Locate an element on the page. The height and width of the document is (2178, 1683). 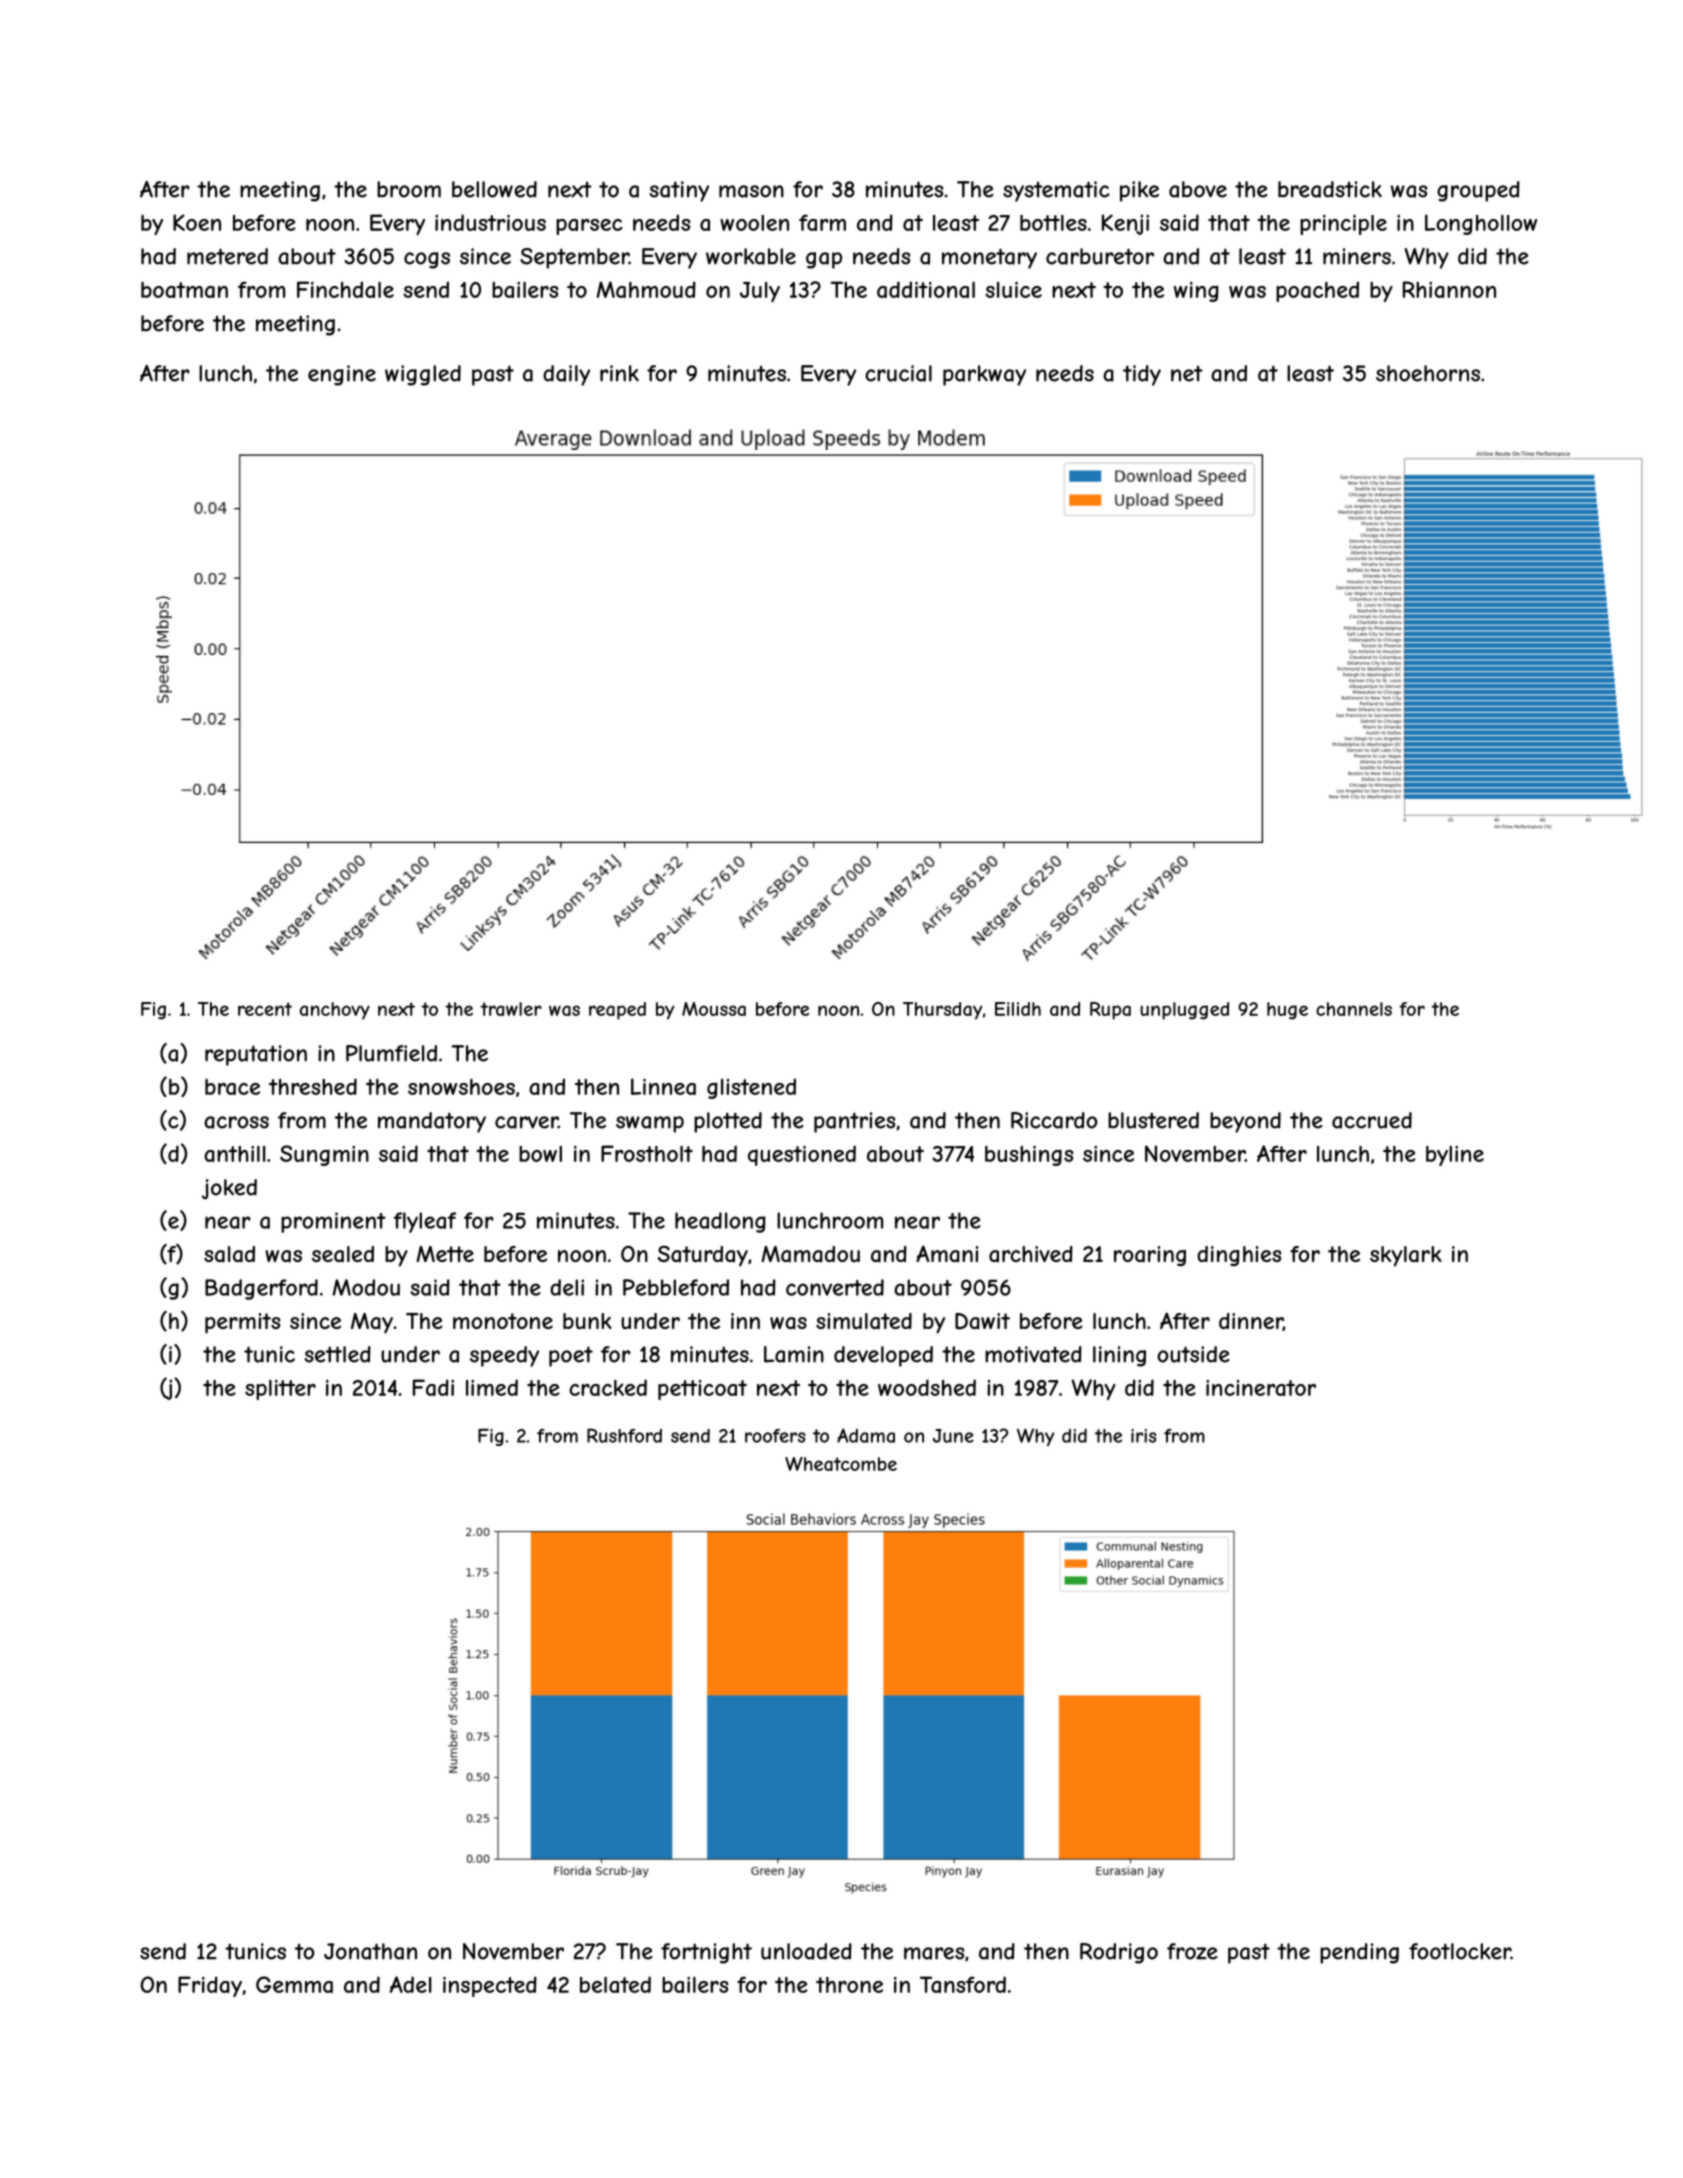
rink is located at coordinates (619, 373).
